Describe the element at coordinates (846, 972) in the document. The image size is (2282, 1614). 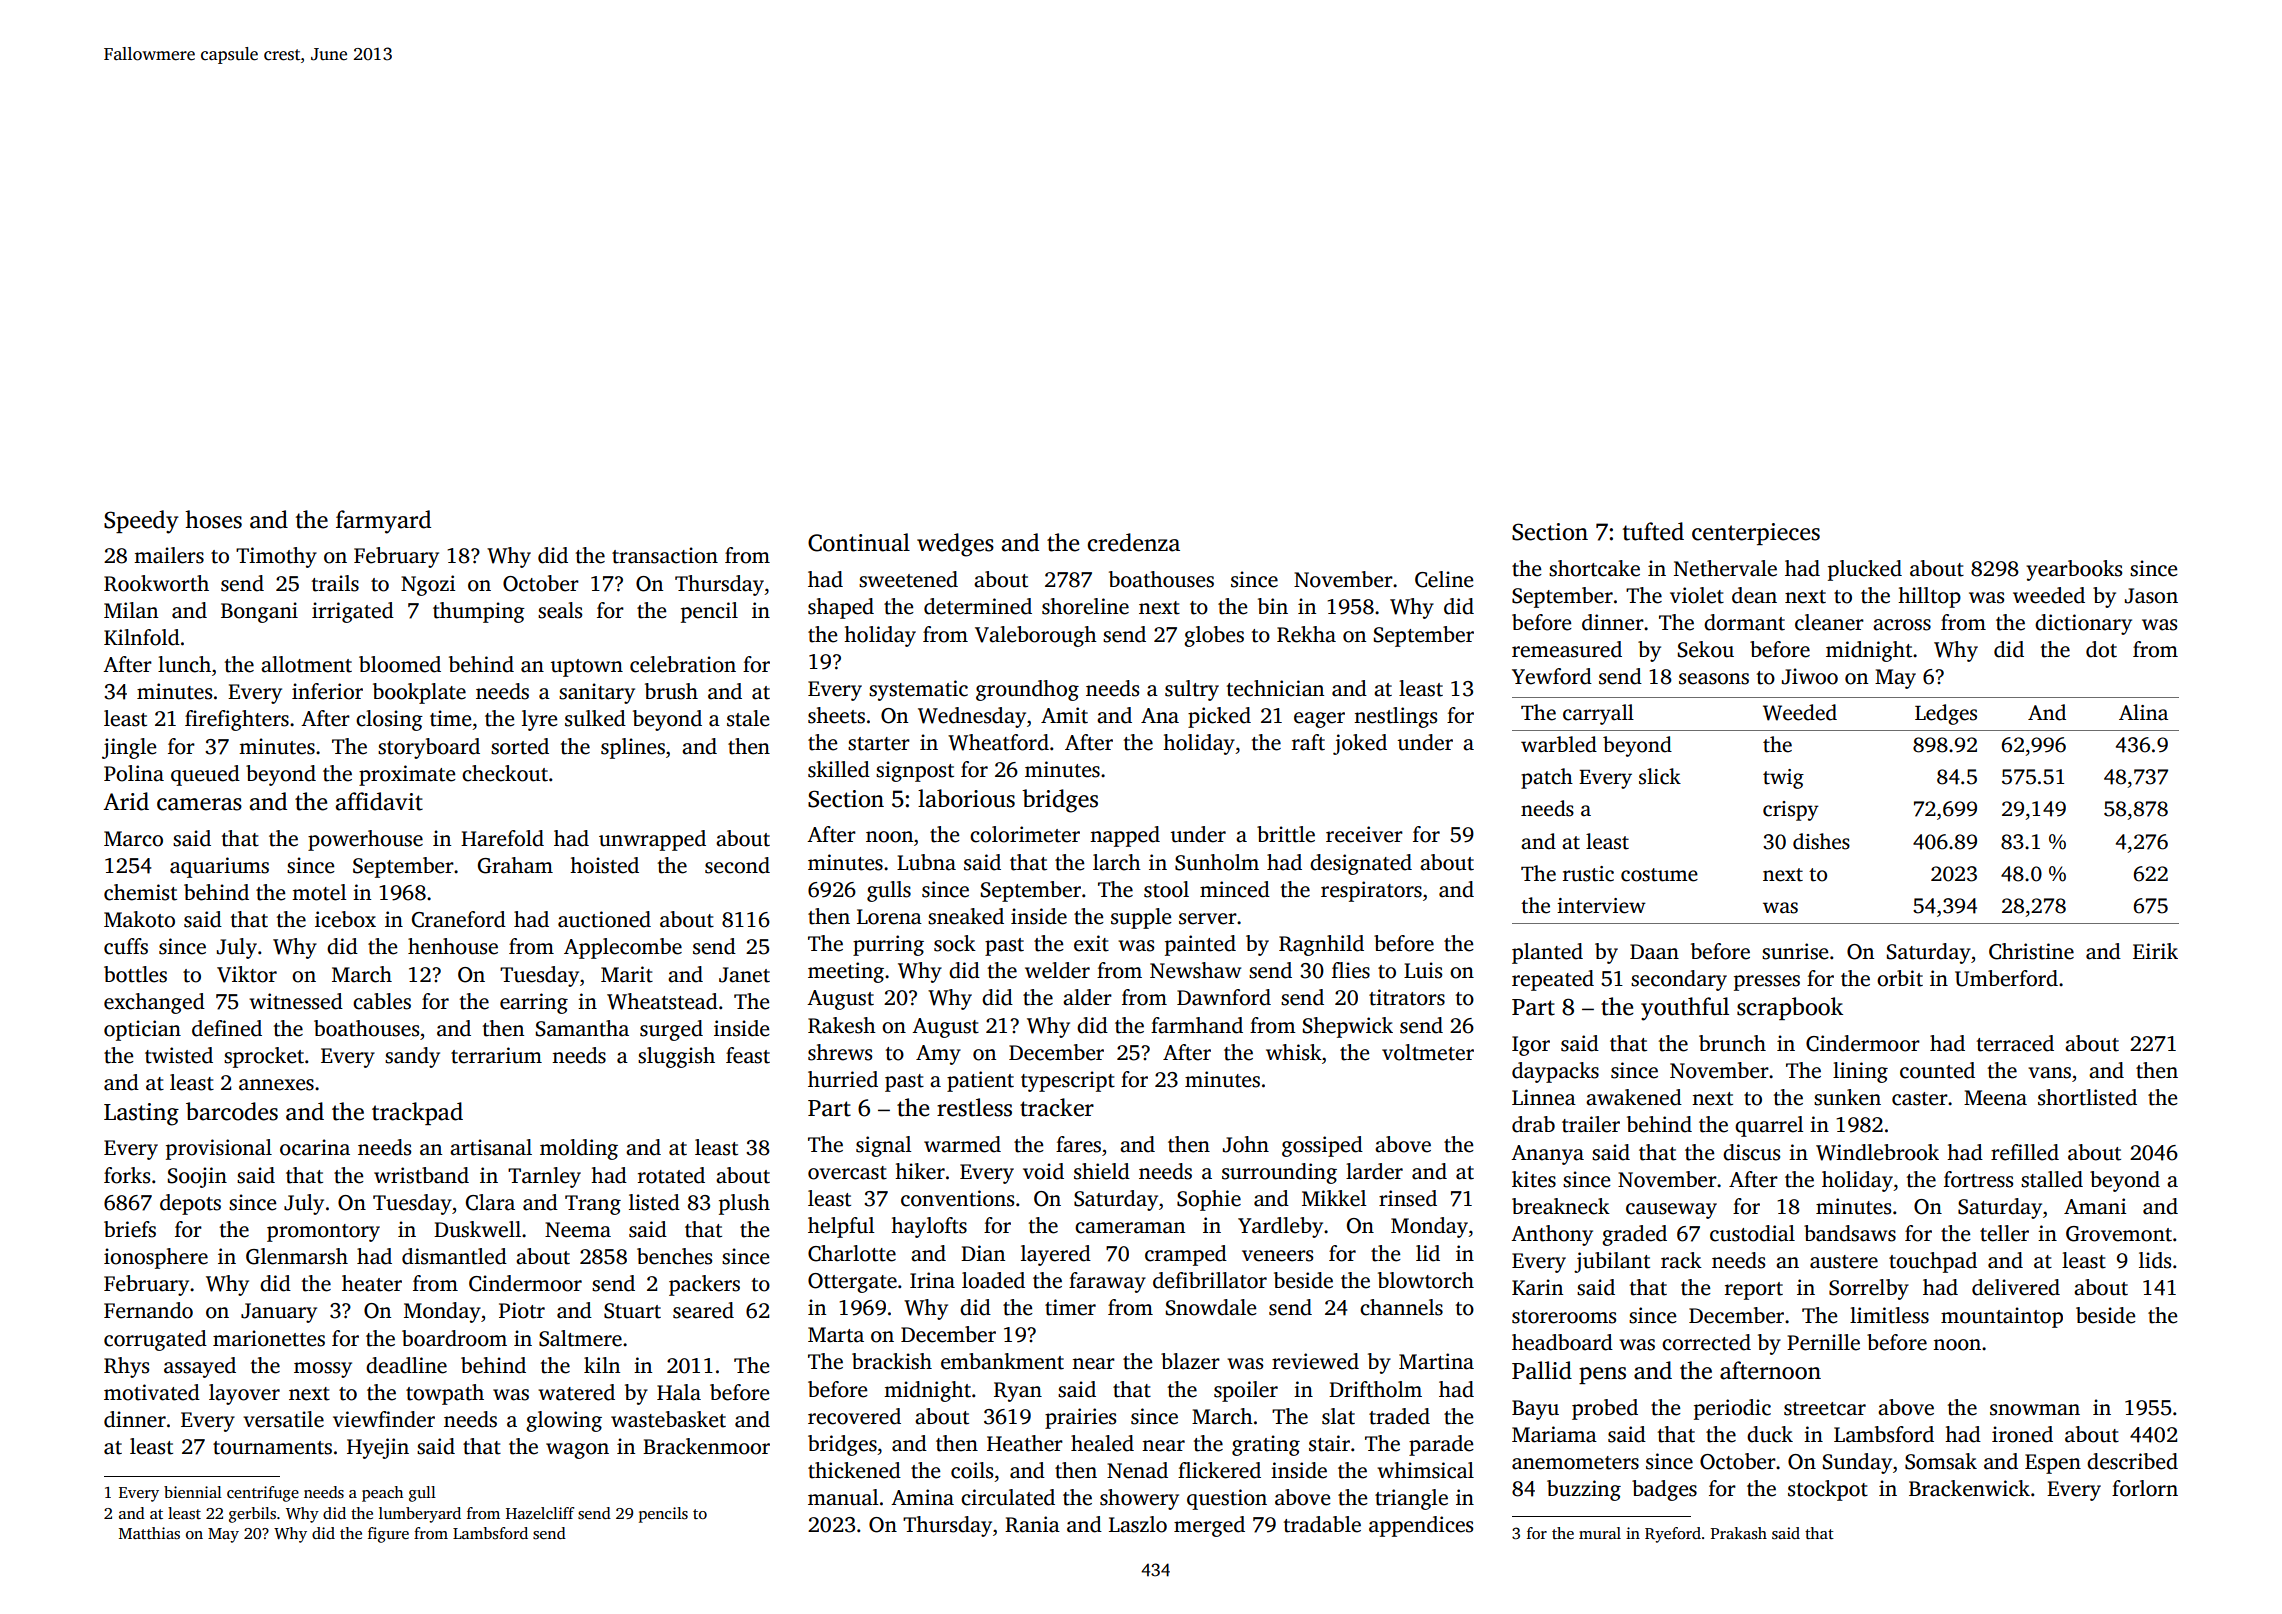
I see `meeting` at that location.
